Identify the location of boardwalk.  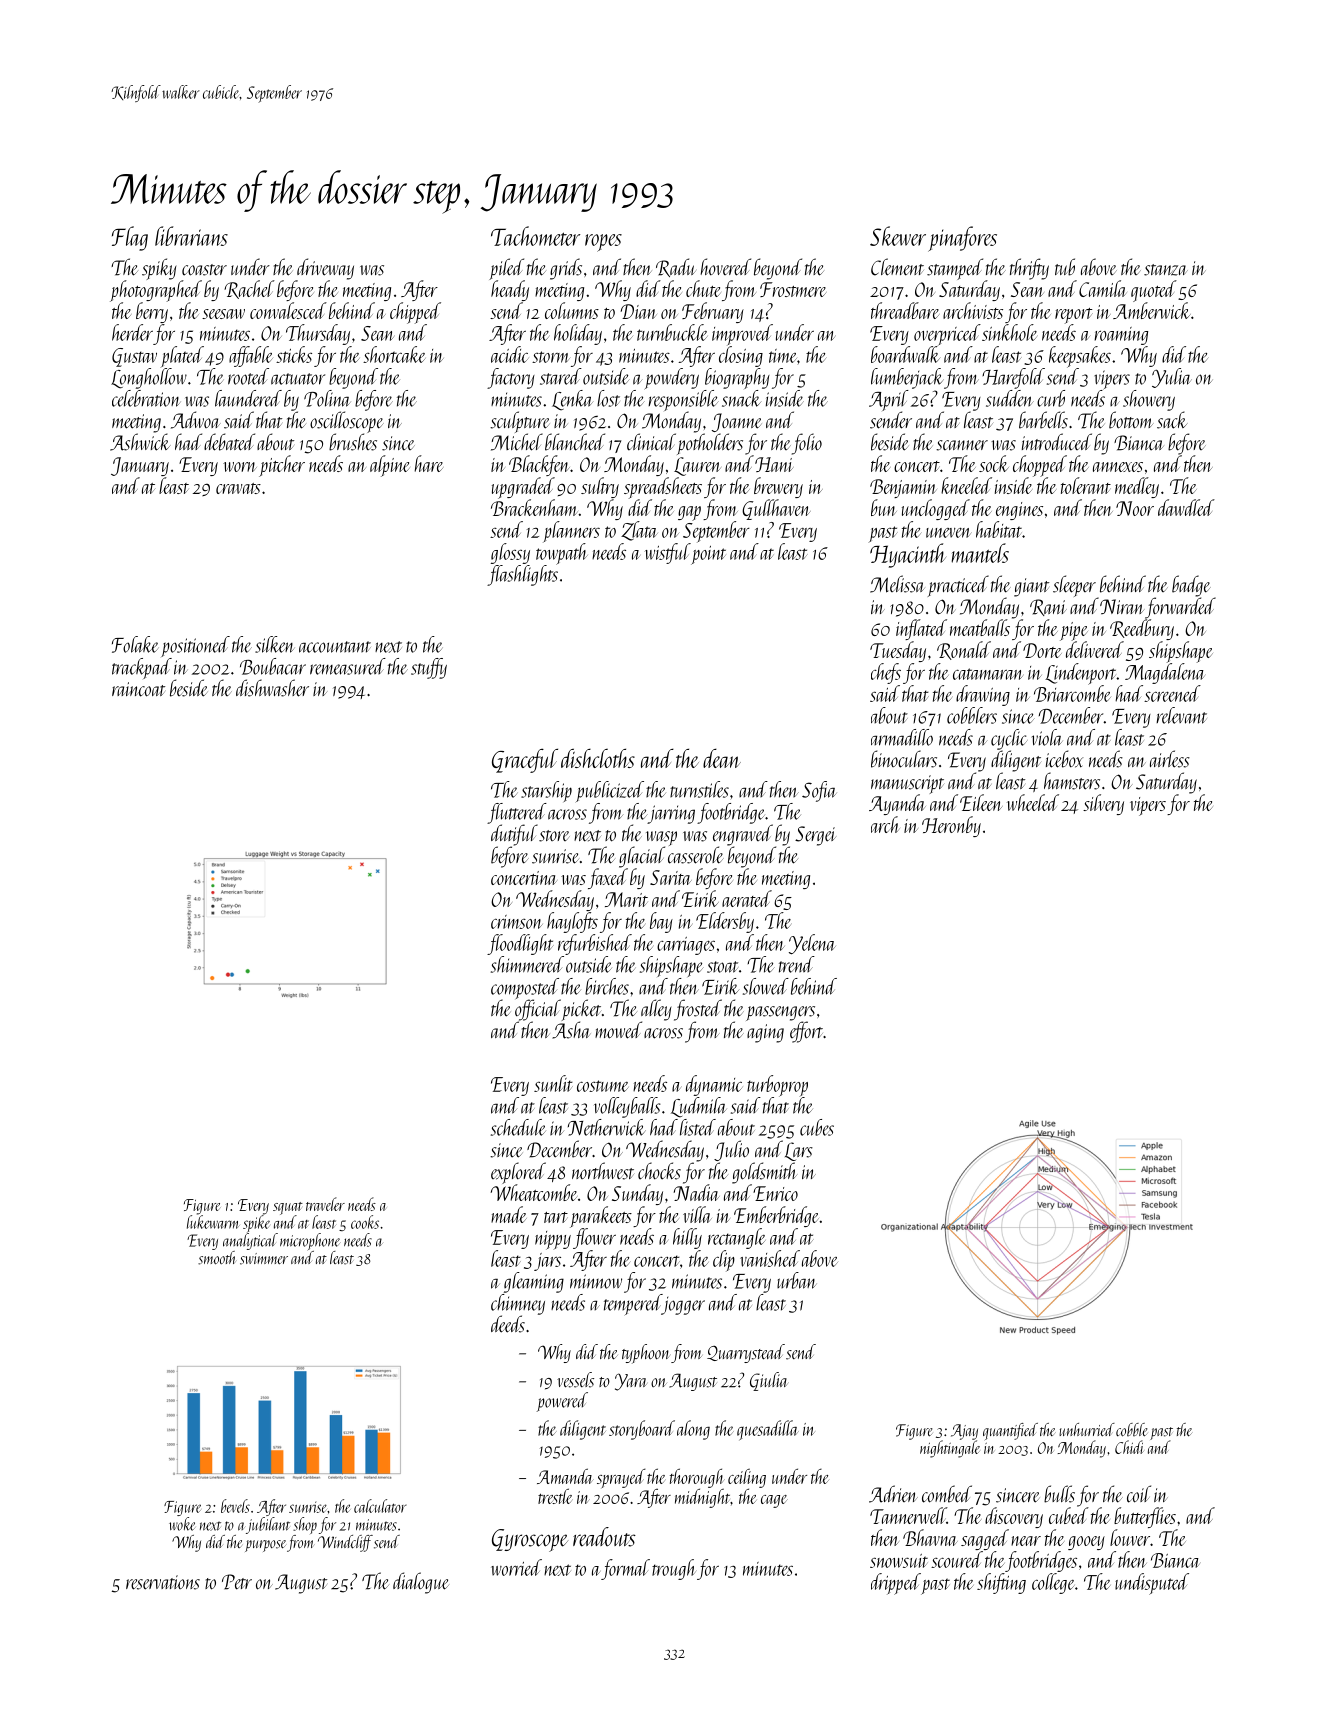
(905, 354).
